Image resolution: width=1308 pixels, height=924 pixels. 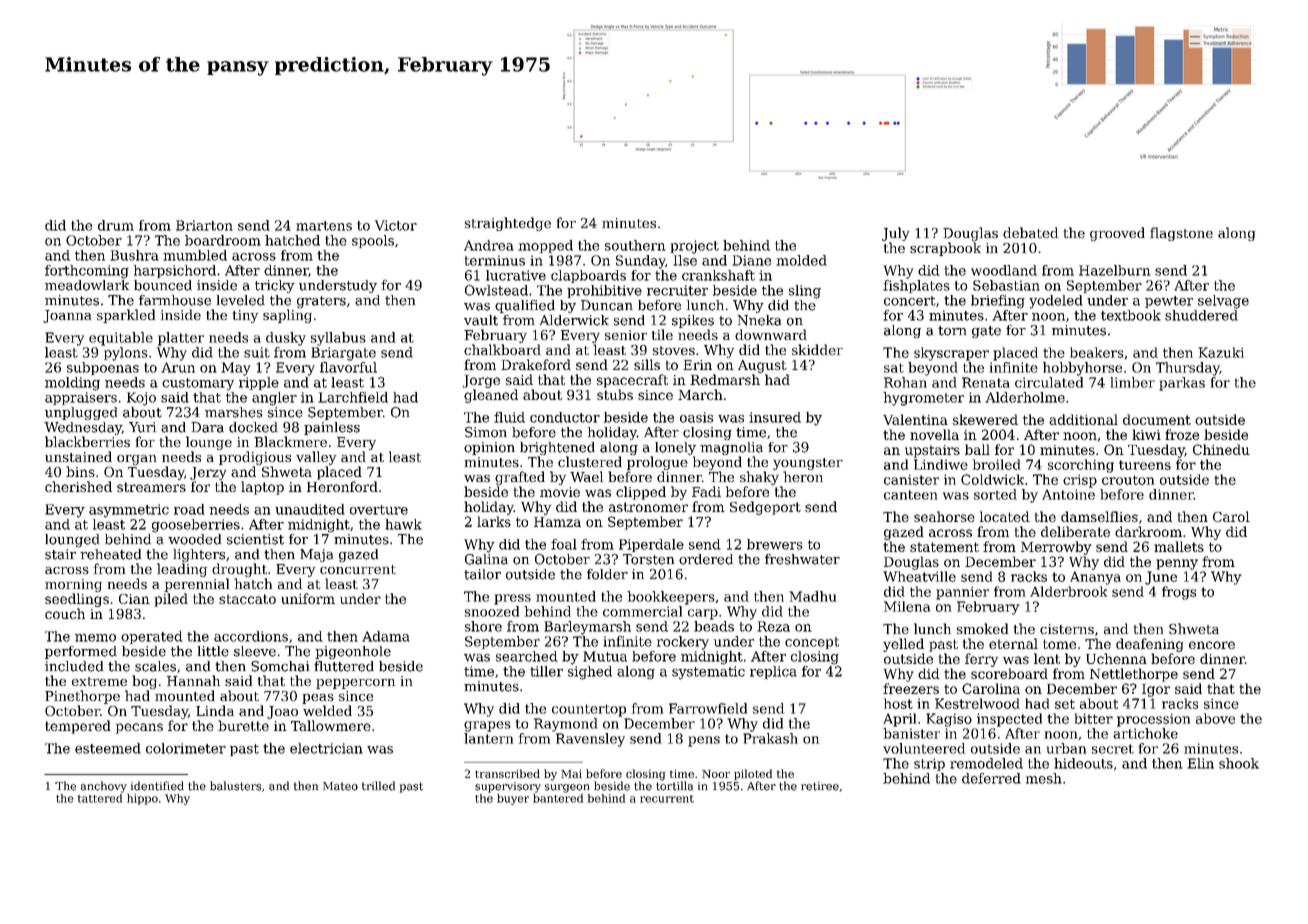 I want to click on torn, so click(x=952, y=331).
